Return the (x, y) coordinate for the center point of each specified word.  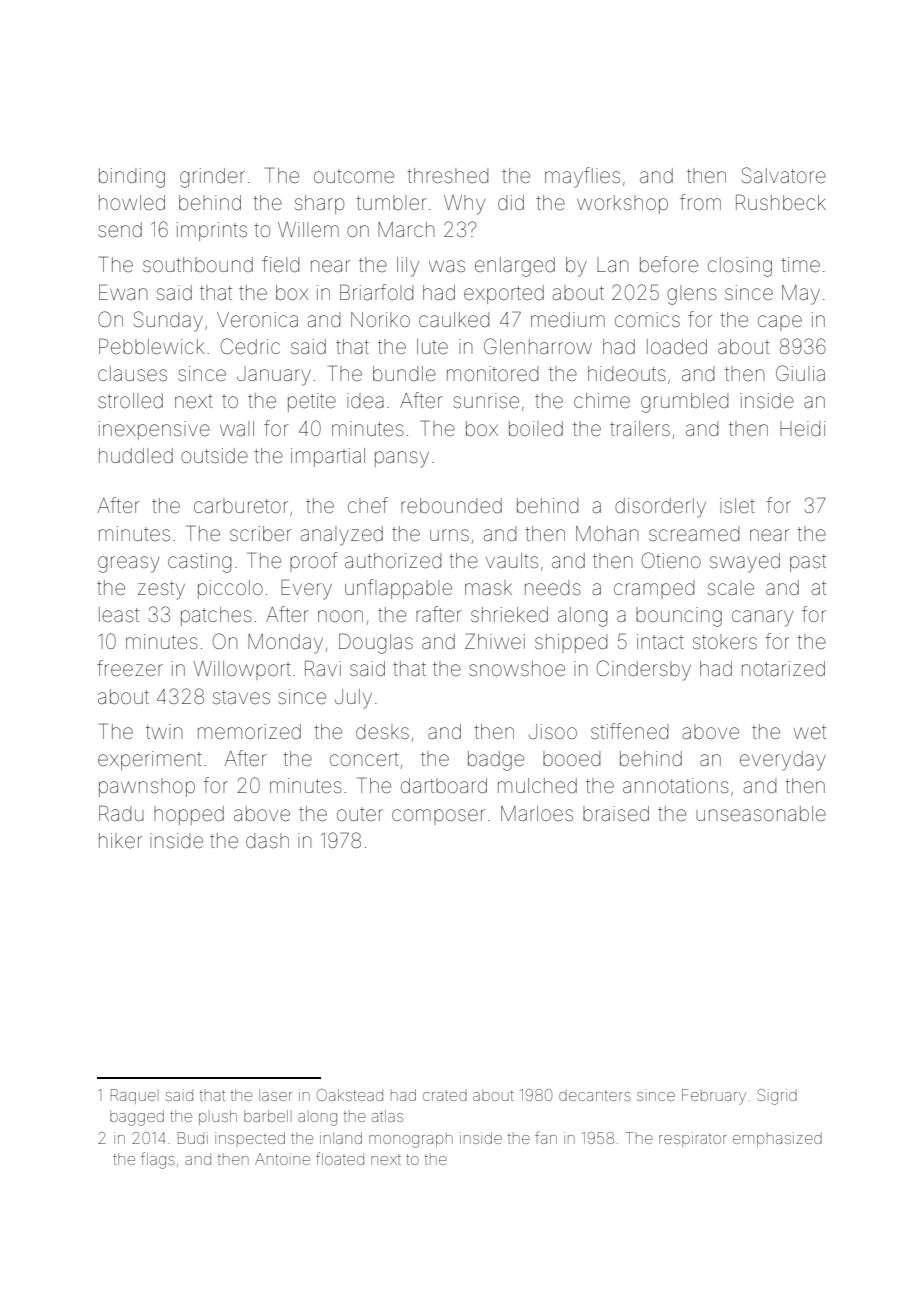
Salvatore (784, 175)
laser (275, 1095)
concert (364, 759)
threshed (447, 176)
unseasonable (761, 814)
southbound (198, 264)
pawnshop (147, 787)
